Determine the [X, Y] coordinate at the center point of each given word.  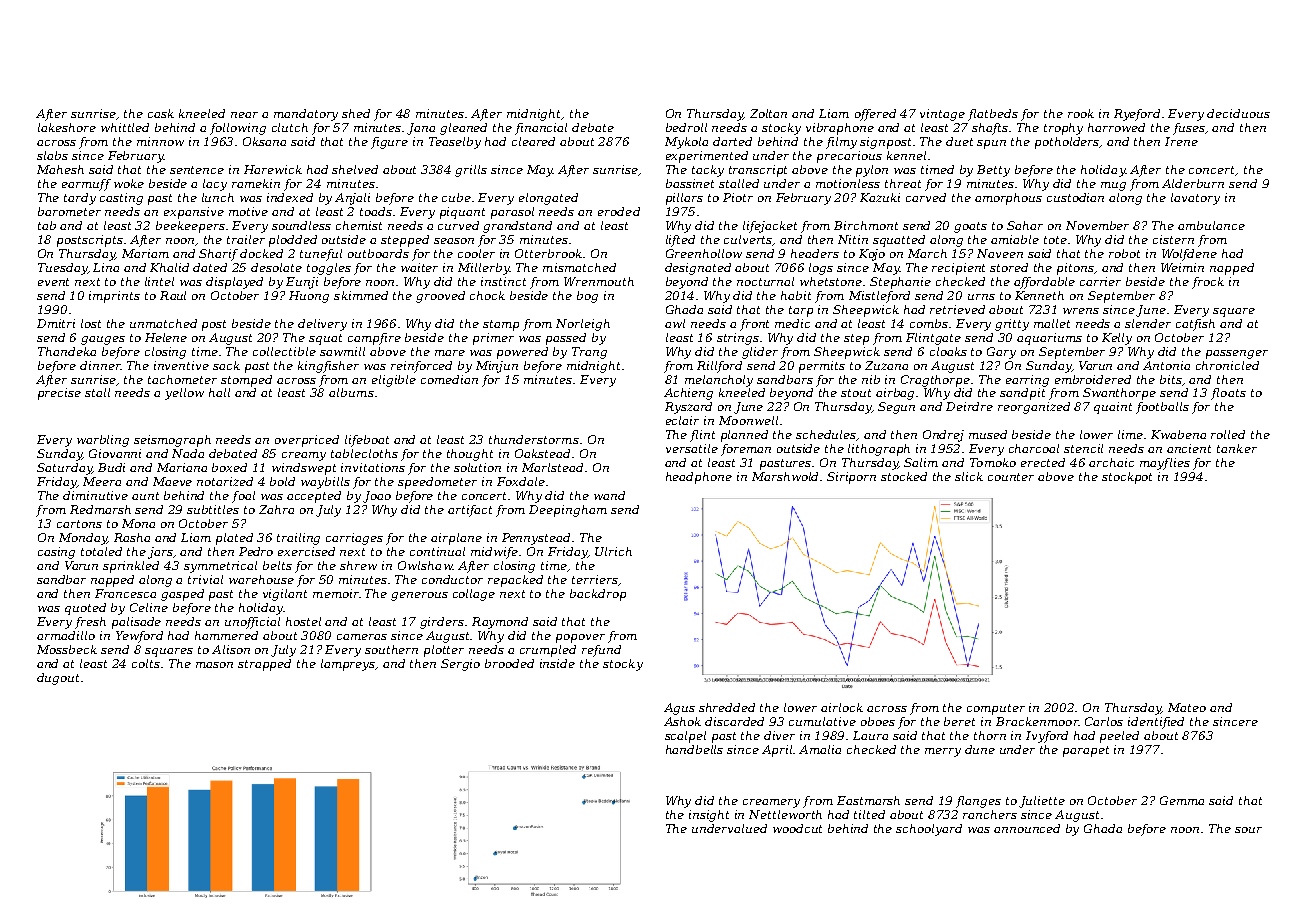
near [244, 115]
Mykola [686, 143]
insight [709, 816]
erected [1043, 462]
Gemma [1182, 800]
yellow [184, 394]
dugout [58, 679]
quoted [85, 609]
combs [930, 323]
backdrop [598, 595]
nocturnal [765, 281]
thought [470, 455]
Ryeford [1137, 115]
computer [996, 709]
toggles [329, 269]
